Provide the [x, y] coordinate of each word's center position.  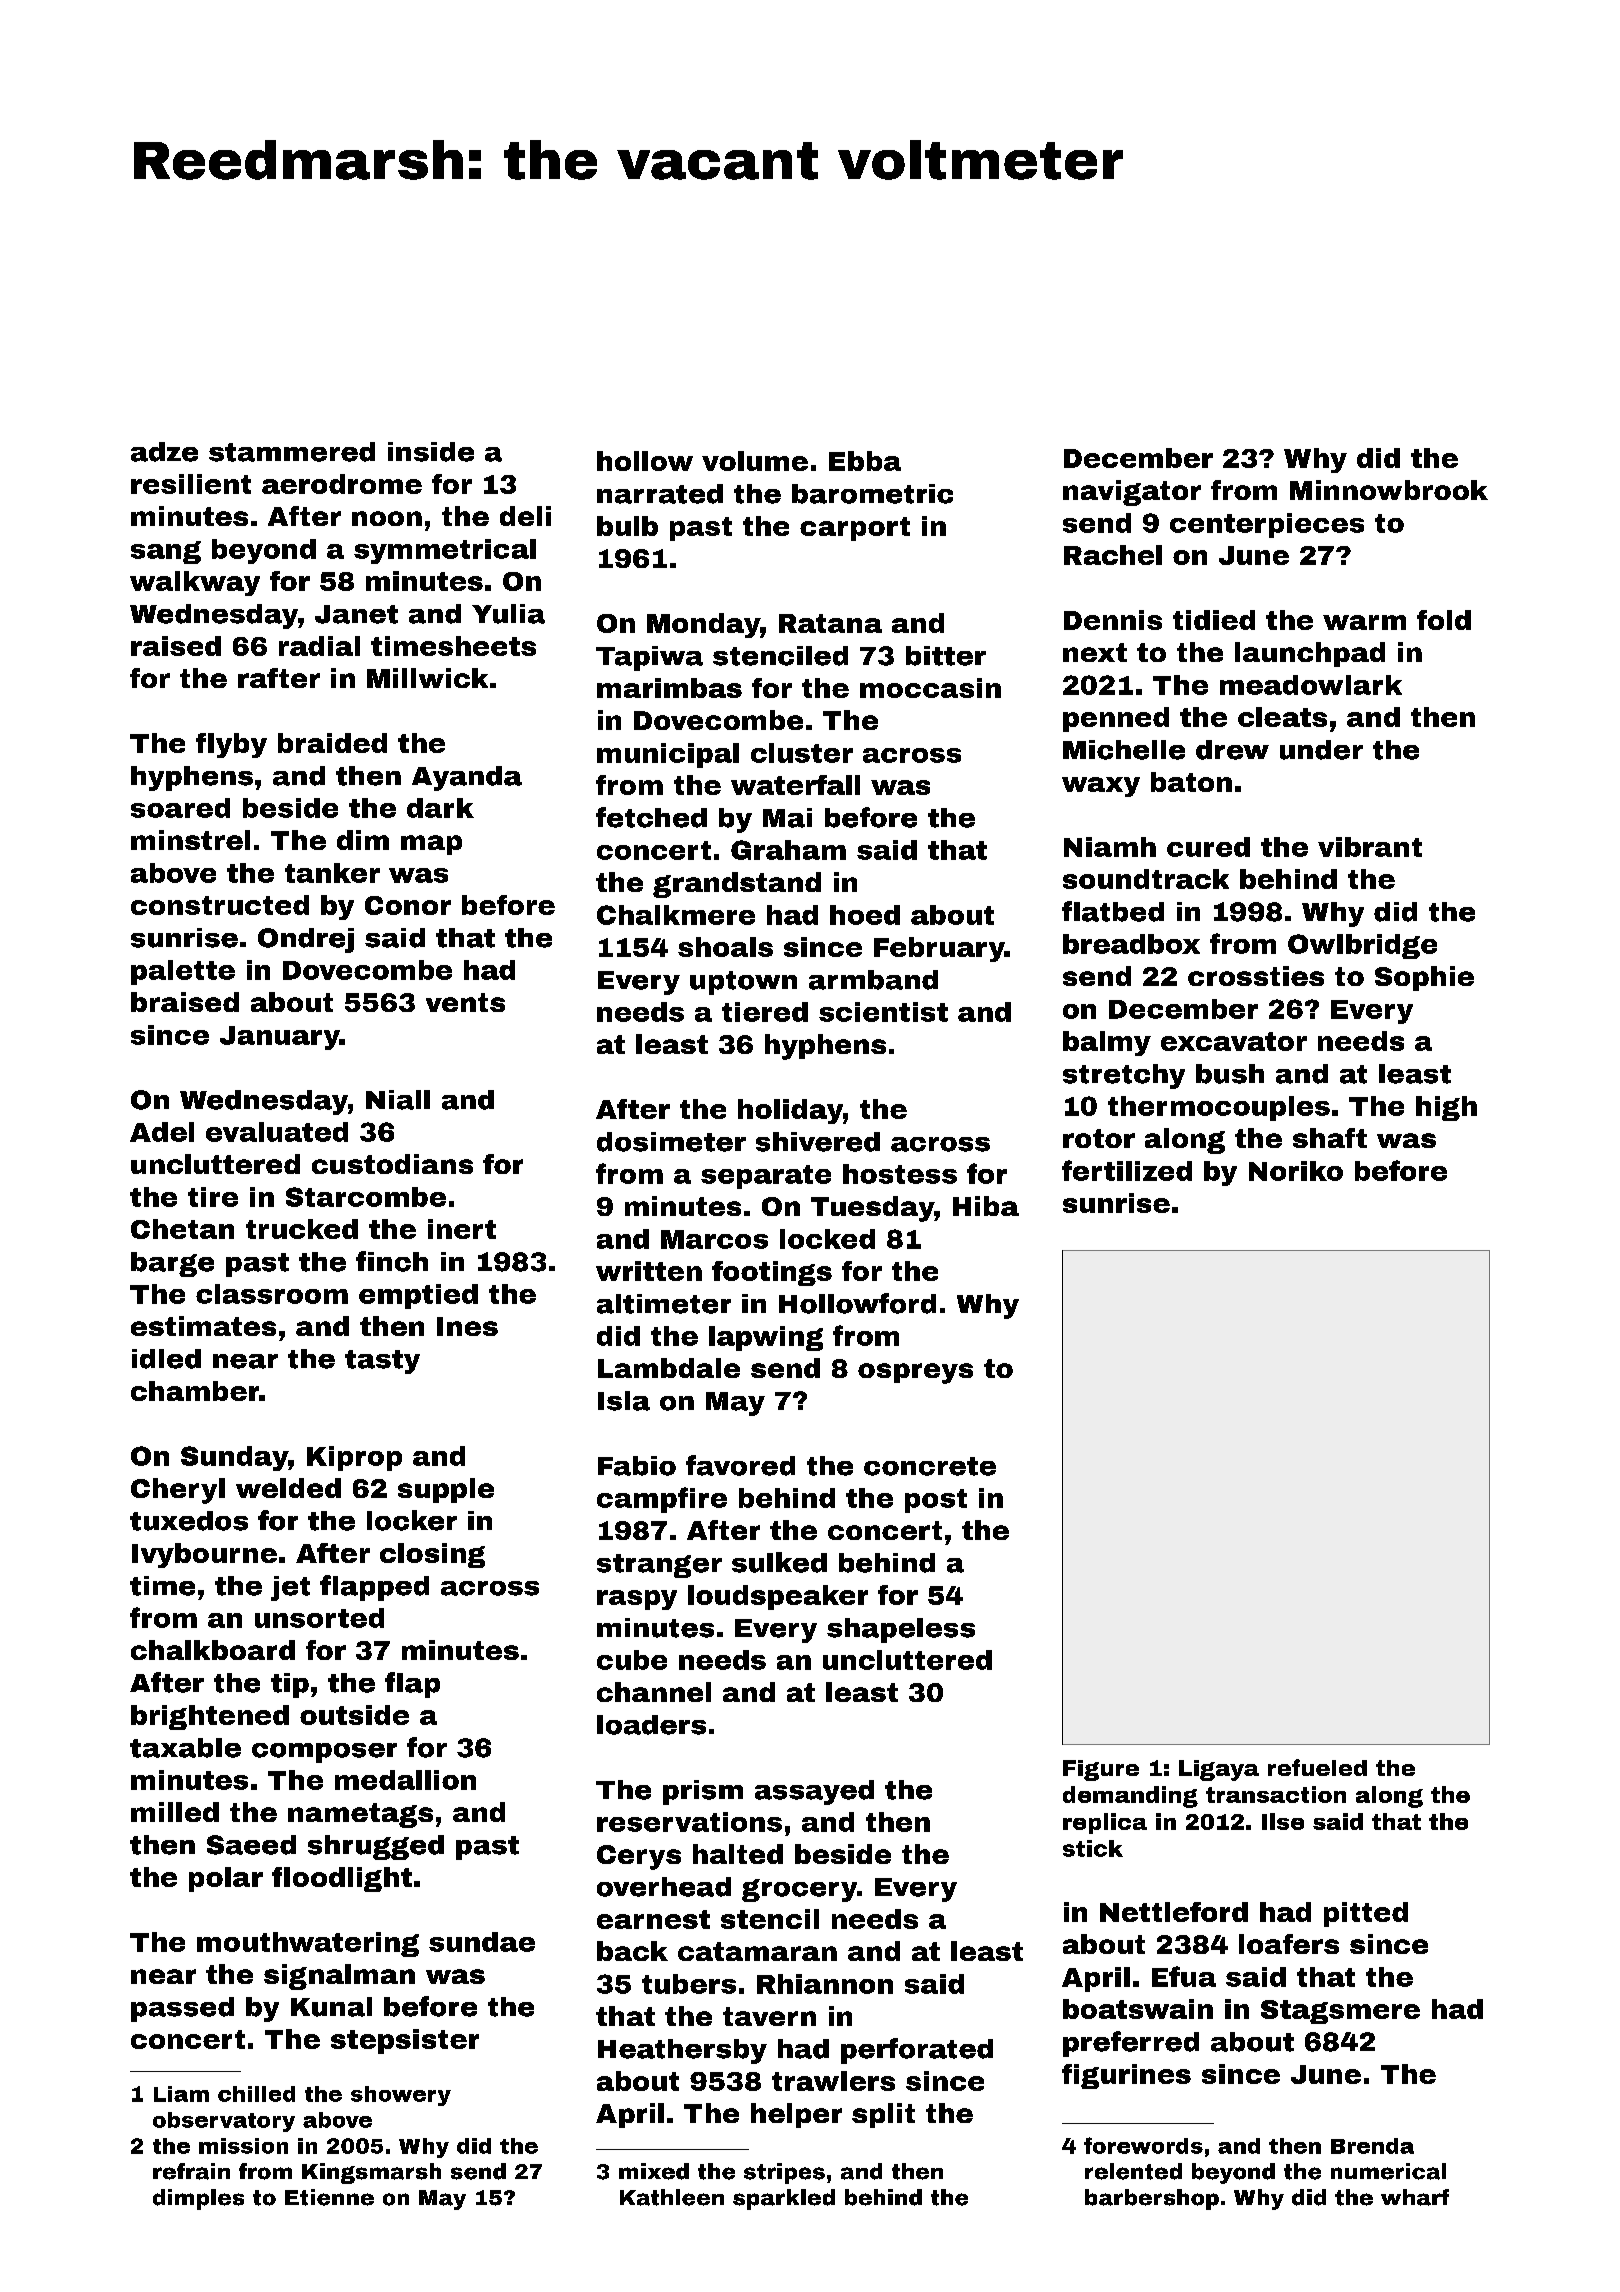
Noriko [1296, 1171]
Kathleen [672, 2197]
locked [827, 1239]
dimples [198, 2199]
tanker [332, 873]
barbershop [1152, 2199]
